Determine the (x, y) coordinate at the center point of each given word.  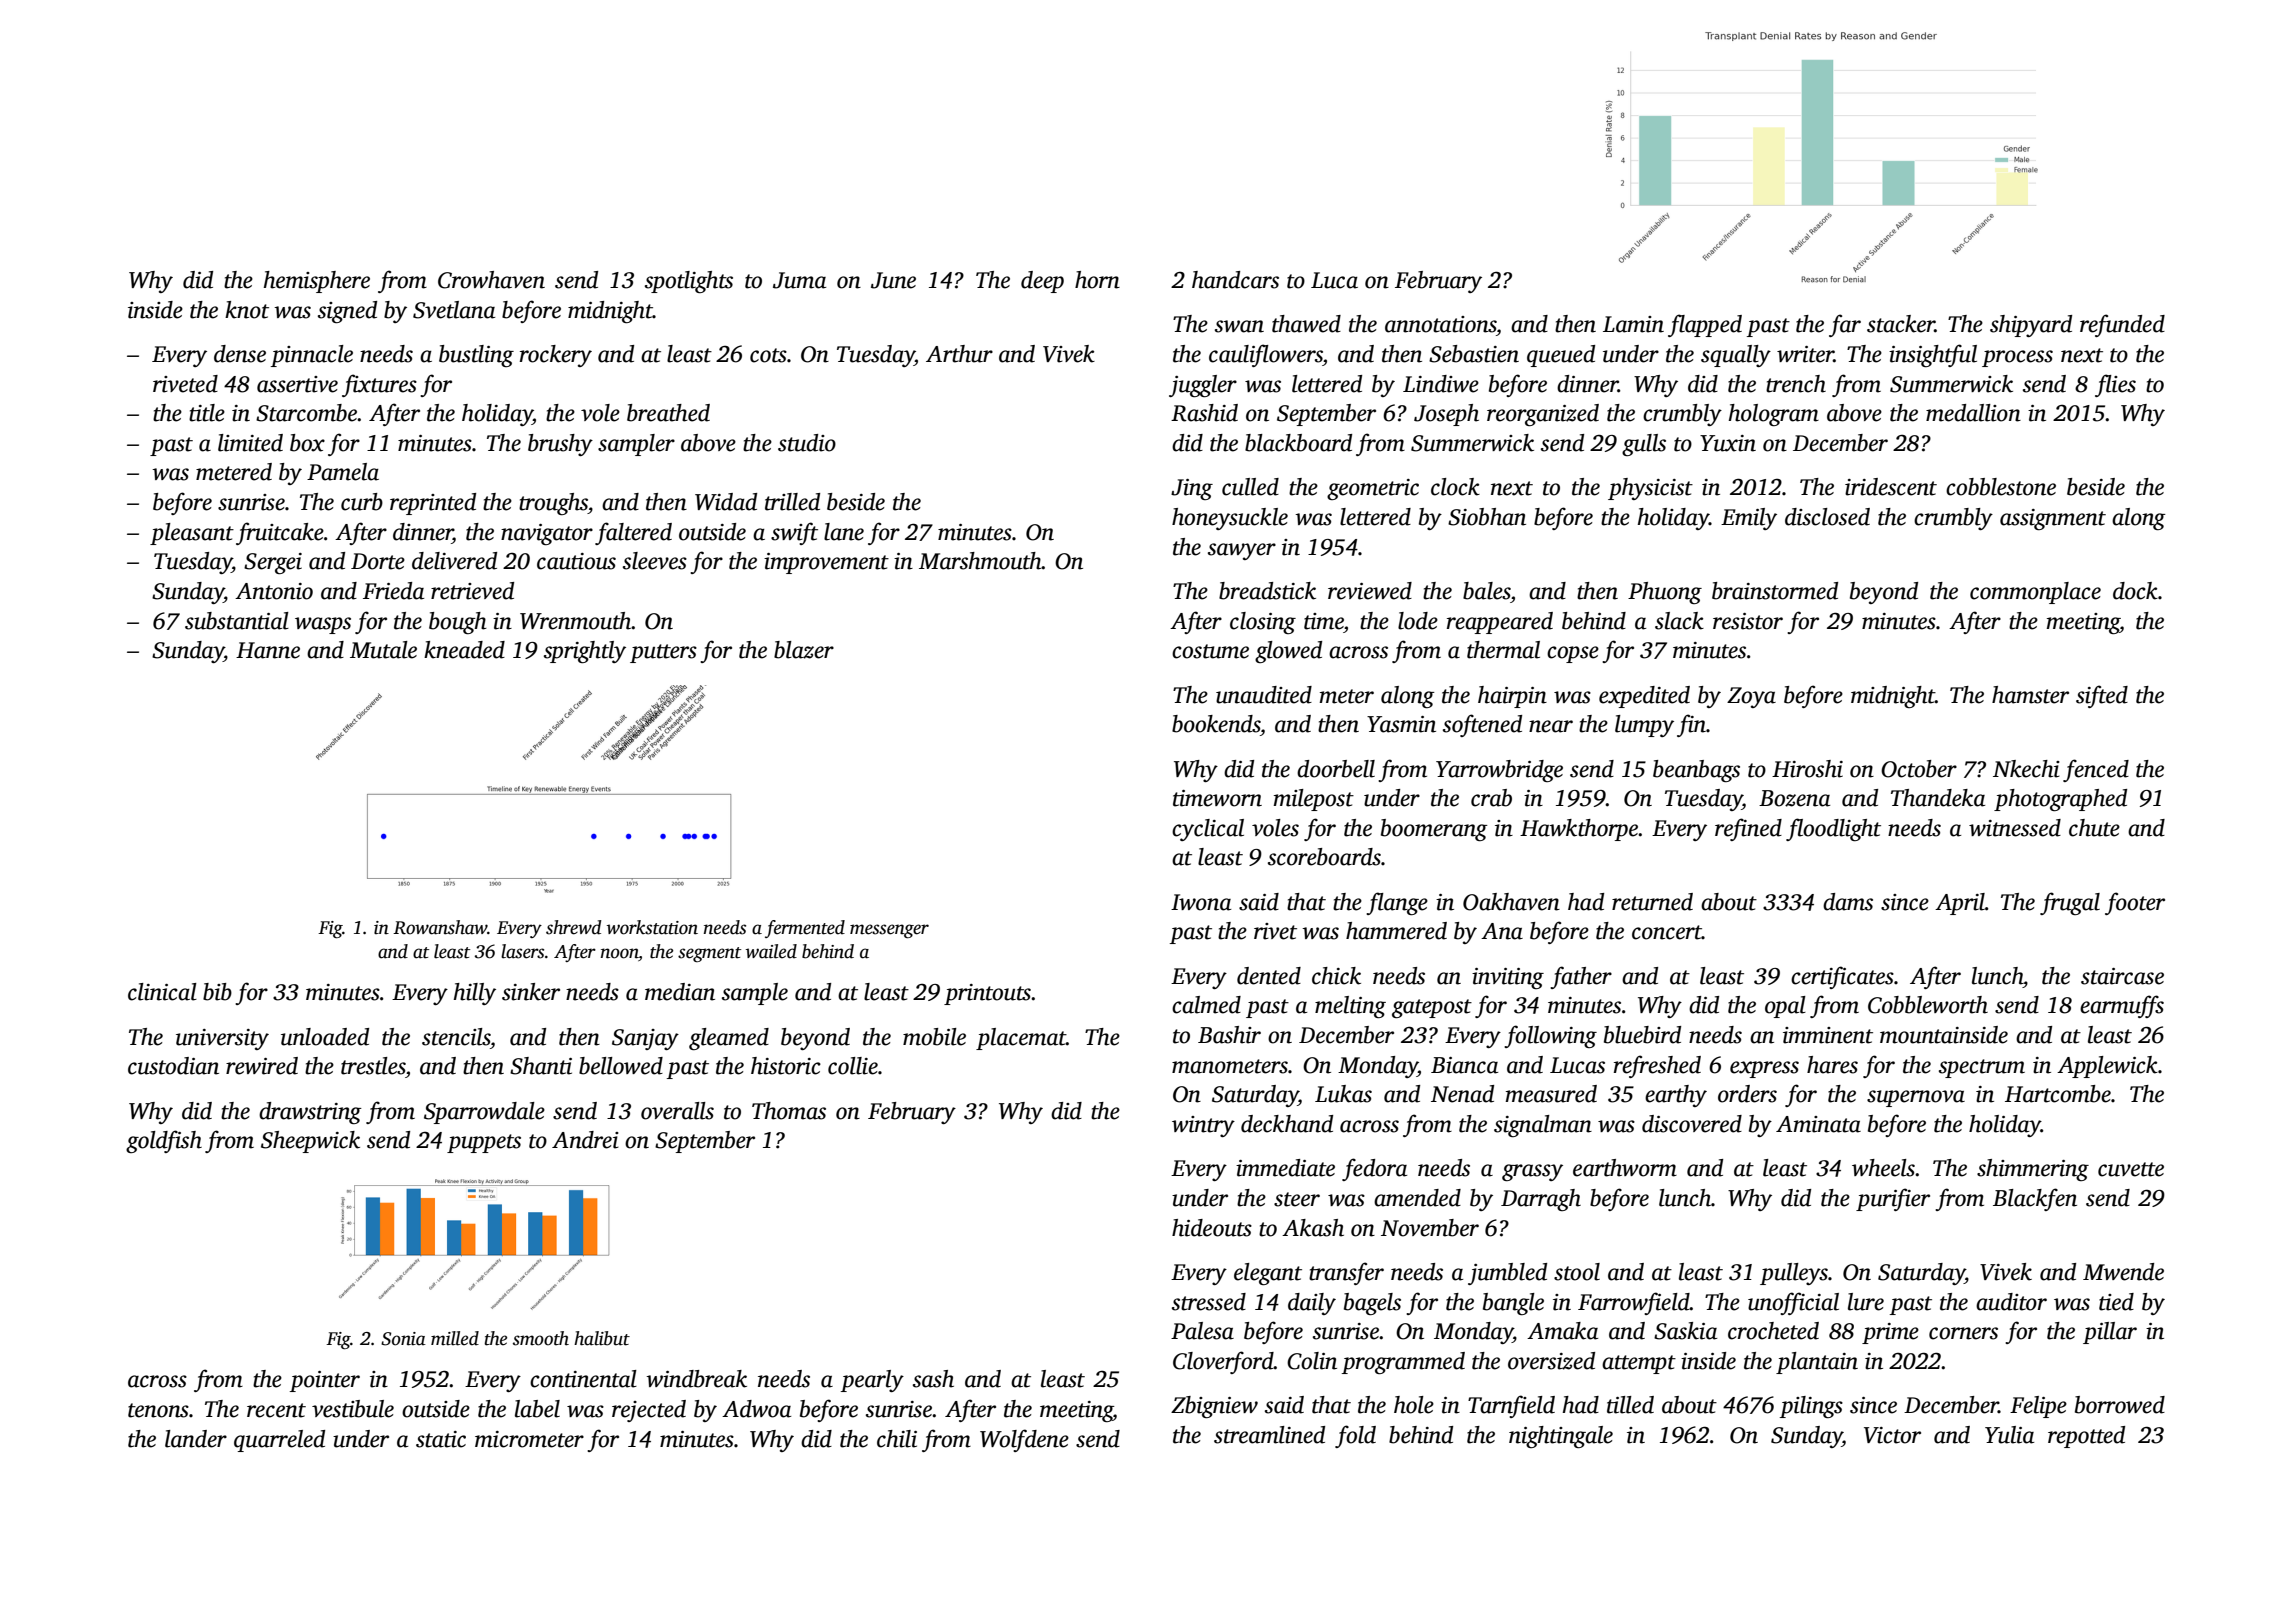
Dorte (378, 561)
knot (247, 310)
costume (1210, 651)
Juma (799, 280)
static (441, 1439)
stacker (1901, 324)
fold (1355, 1436)
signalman (1543, 1126)
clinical (162, 992)
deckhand (1287, 1124)
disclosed (1827, 517)
